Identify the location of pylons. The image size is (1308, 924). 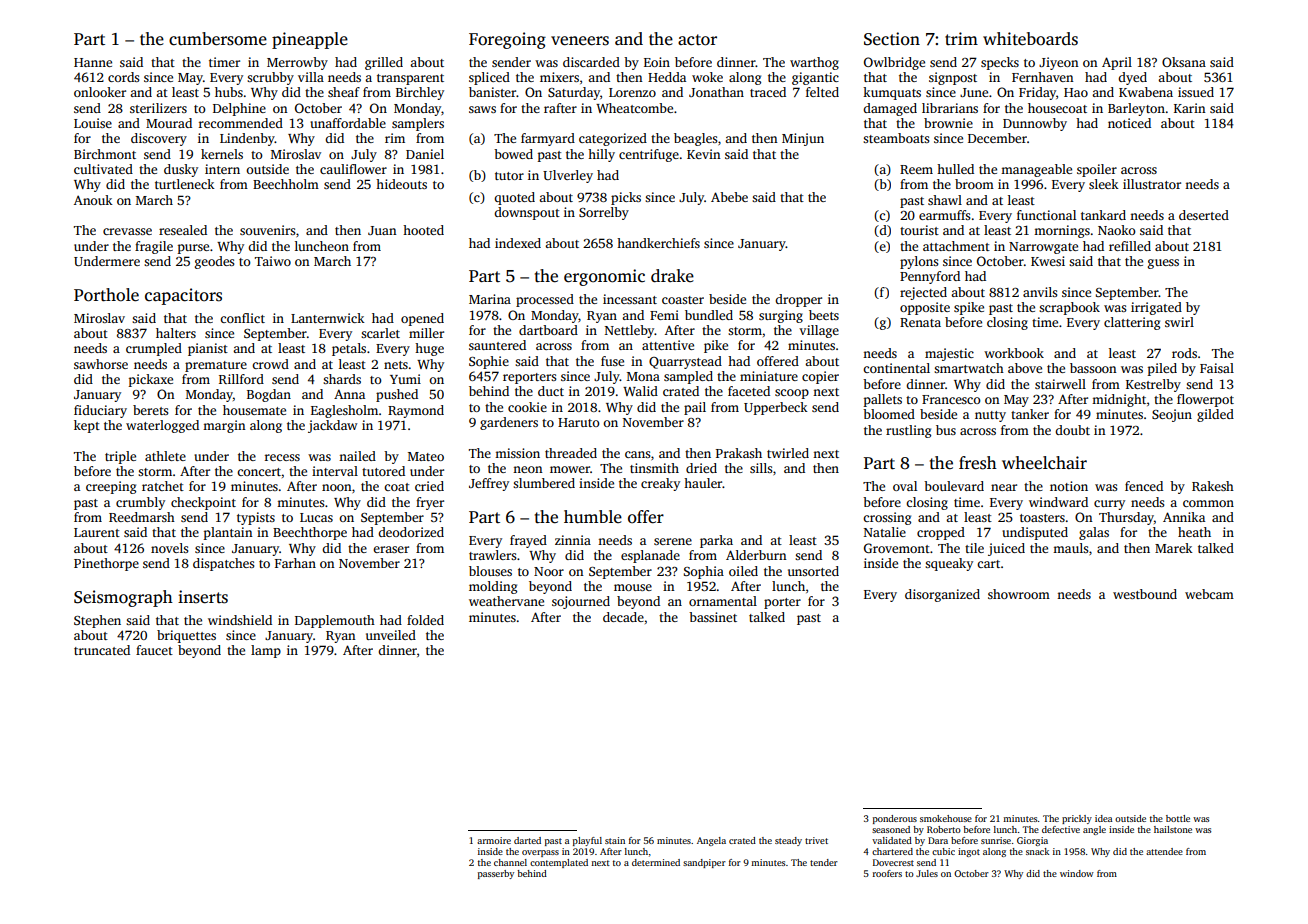
(919, 262).
